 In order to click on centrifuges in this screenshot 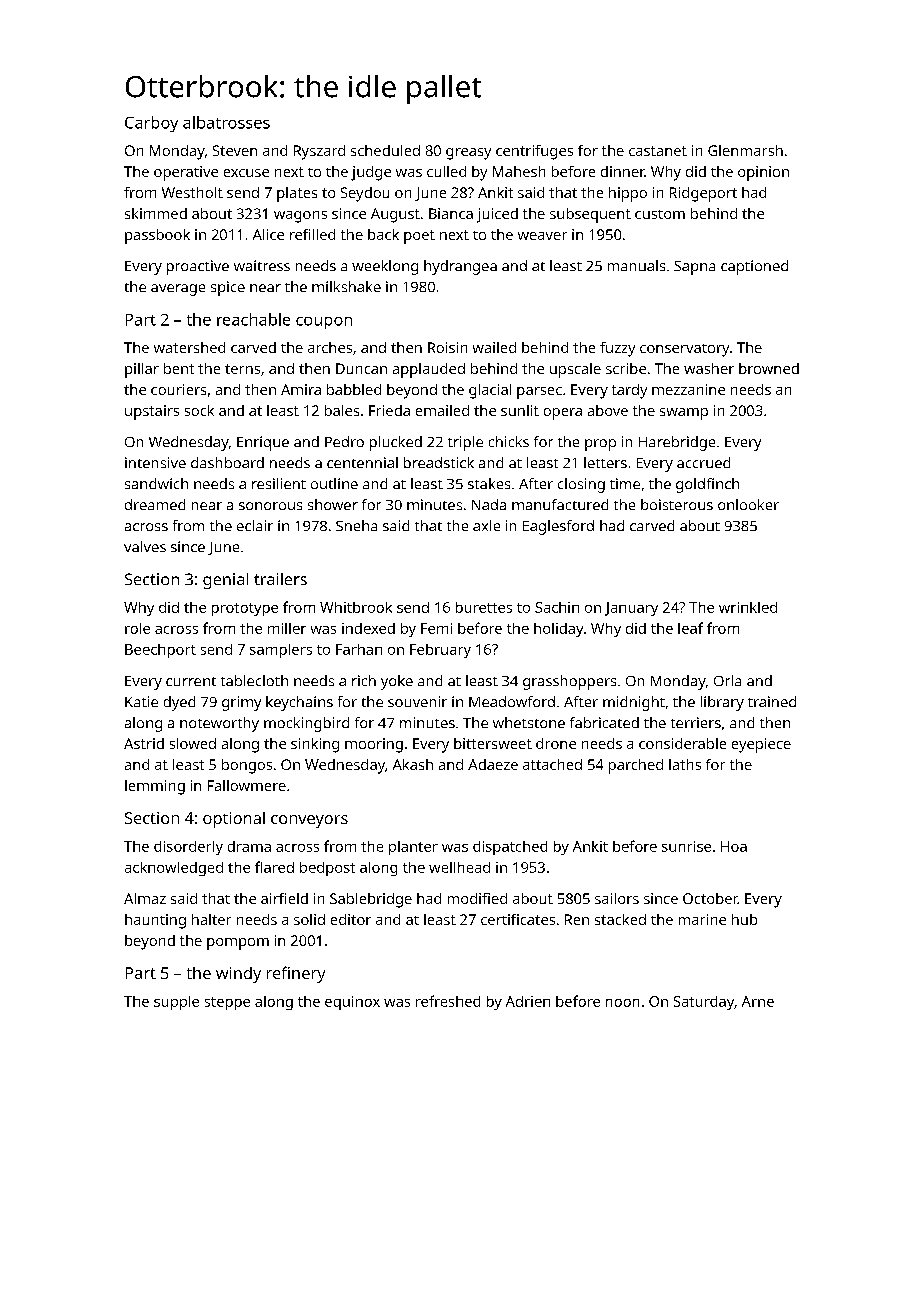, I will do `click(534, 152)`.
